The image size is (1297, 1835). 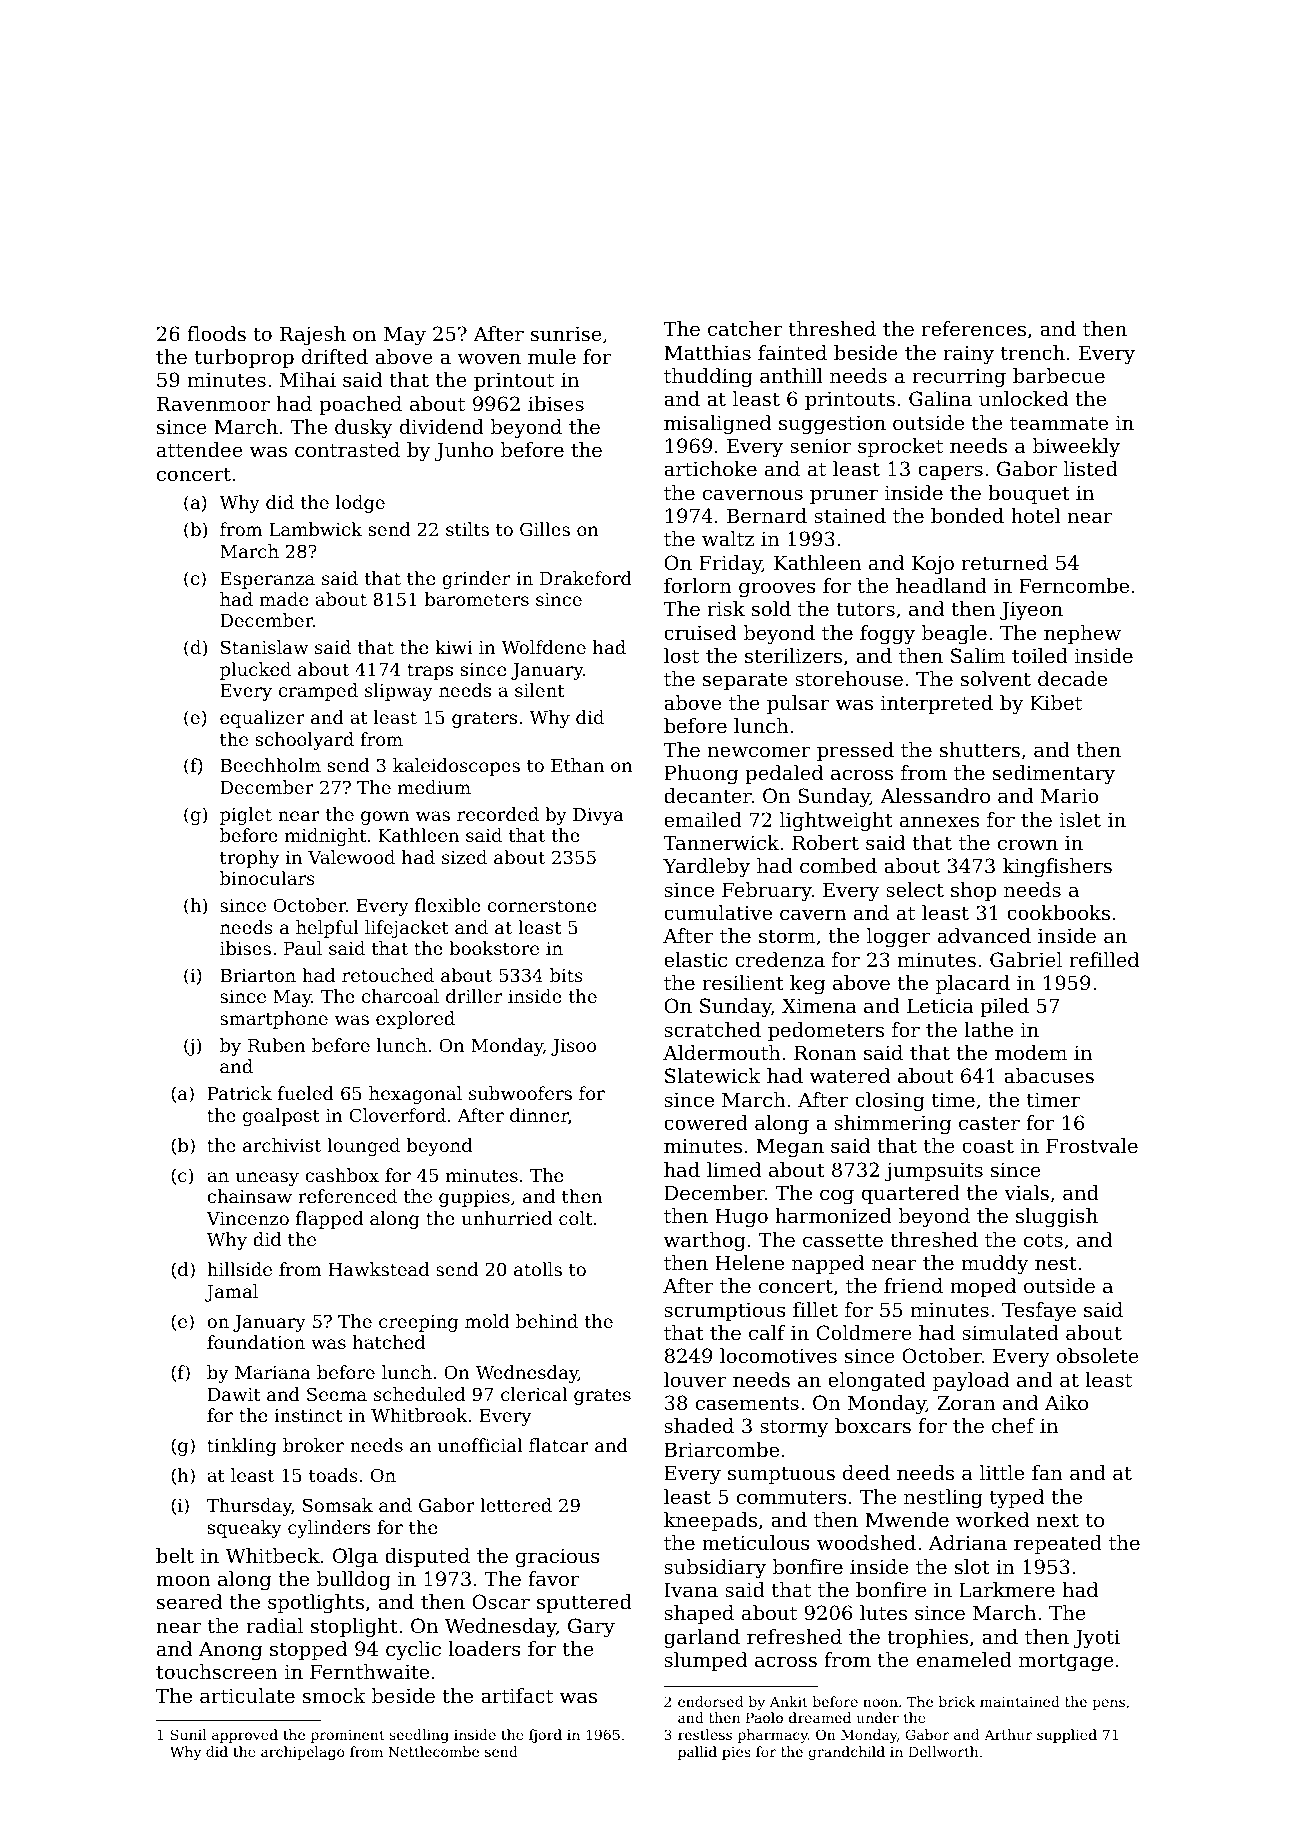 I want to click on piled, so click(x=1004, y=1007).
